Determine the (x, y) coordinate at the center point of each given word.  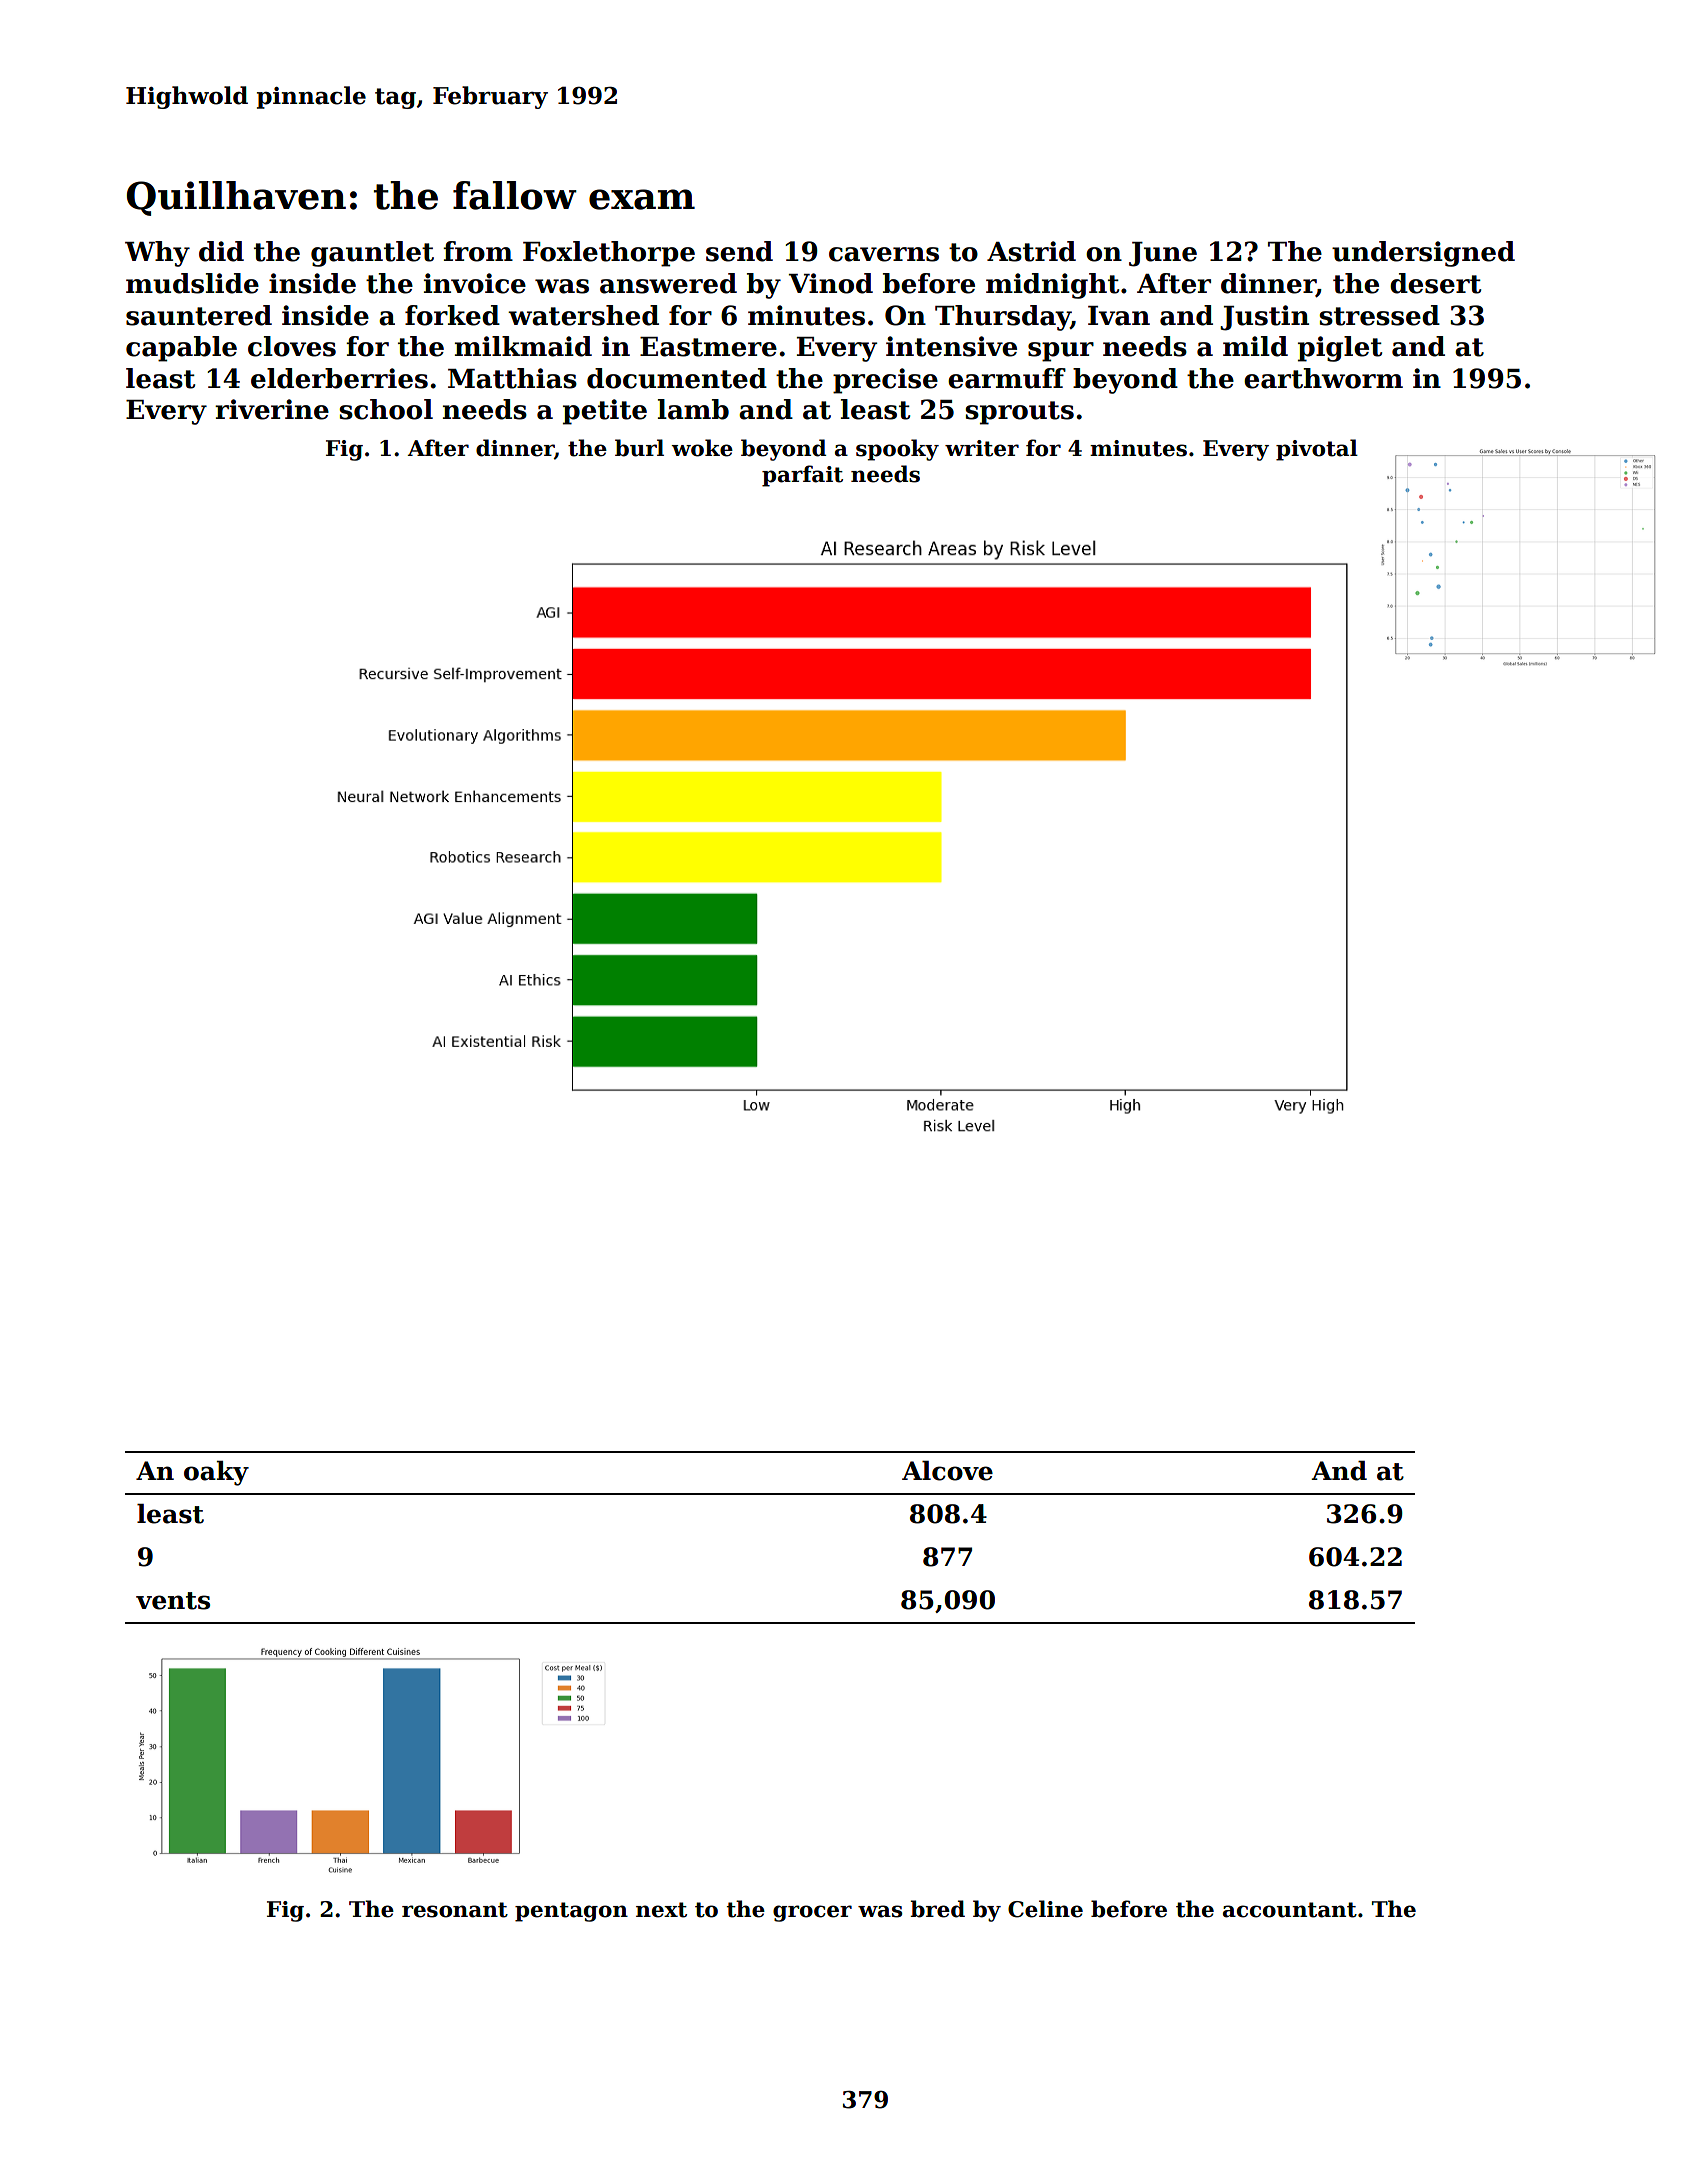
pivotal (1317, 450)
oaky (216, 1473)
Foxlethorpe (609, 254)
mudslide (192, 283)
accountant (1290, 1910)
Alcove (947, 1471)
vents (173, 1601)
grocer (812, 1913)
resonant (455, 1910)
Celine (1045, 1909)
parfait (802, 476)
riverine (272, 409)
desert (1435, 283)
